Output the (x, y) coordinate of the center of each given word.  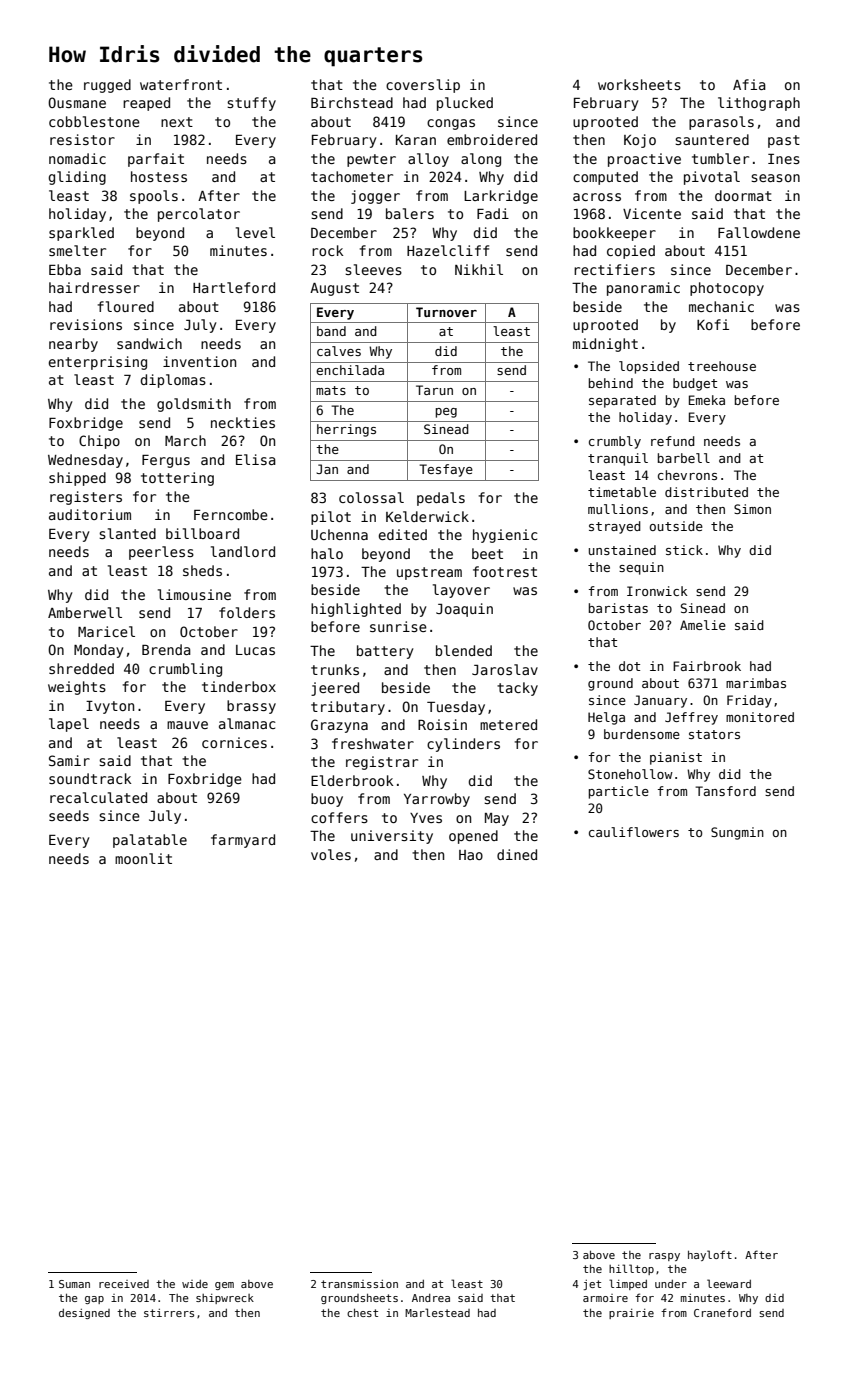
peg (446, 413)
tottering (177, 479)
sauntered (712, 139)
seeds (69, 815)
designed (84, 1314)
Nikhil (479, 269)
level (255, 232)
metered (508, 724)
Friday (749, 701)
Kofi (713, 324)
